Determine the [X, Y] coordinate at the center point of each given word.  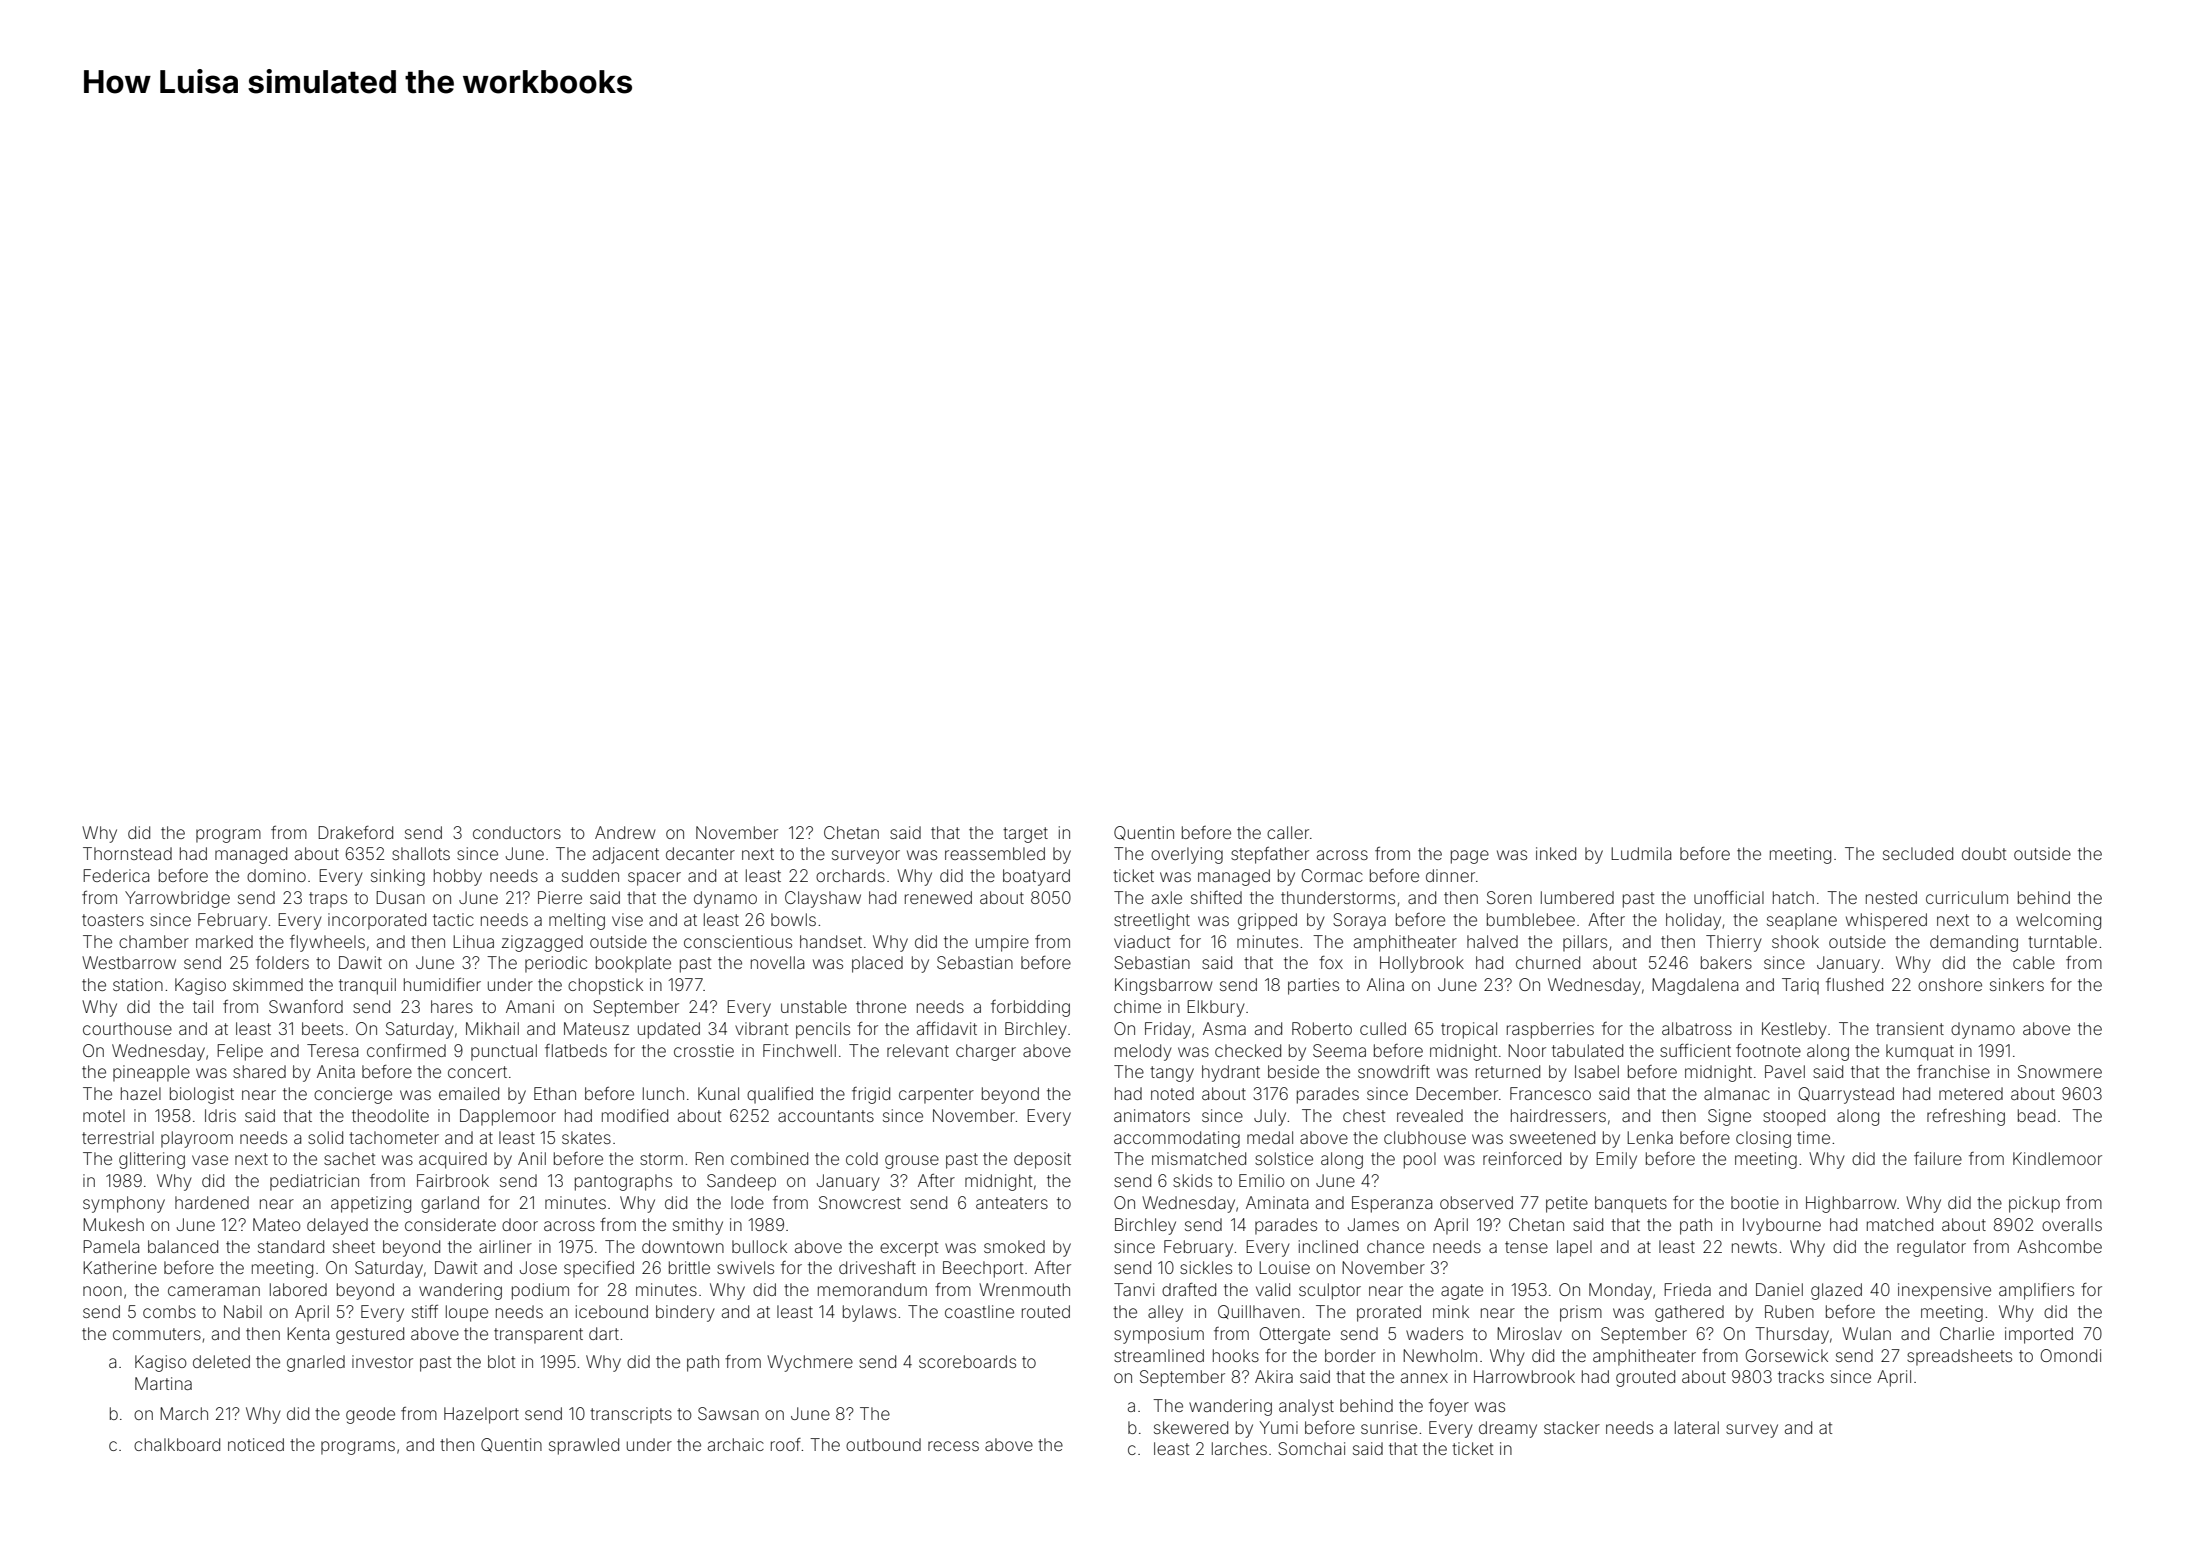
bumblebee [1531, 919]
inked [1556, 853]
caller [1288, 832]
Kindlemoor [2057, 1158]
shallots [421, 853]
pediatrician [314, 1182]
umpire [1002, 943]
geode [370, 1415]
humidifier [442, 984]
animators [1152, 1115]
